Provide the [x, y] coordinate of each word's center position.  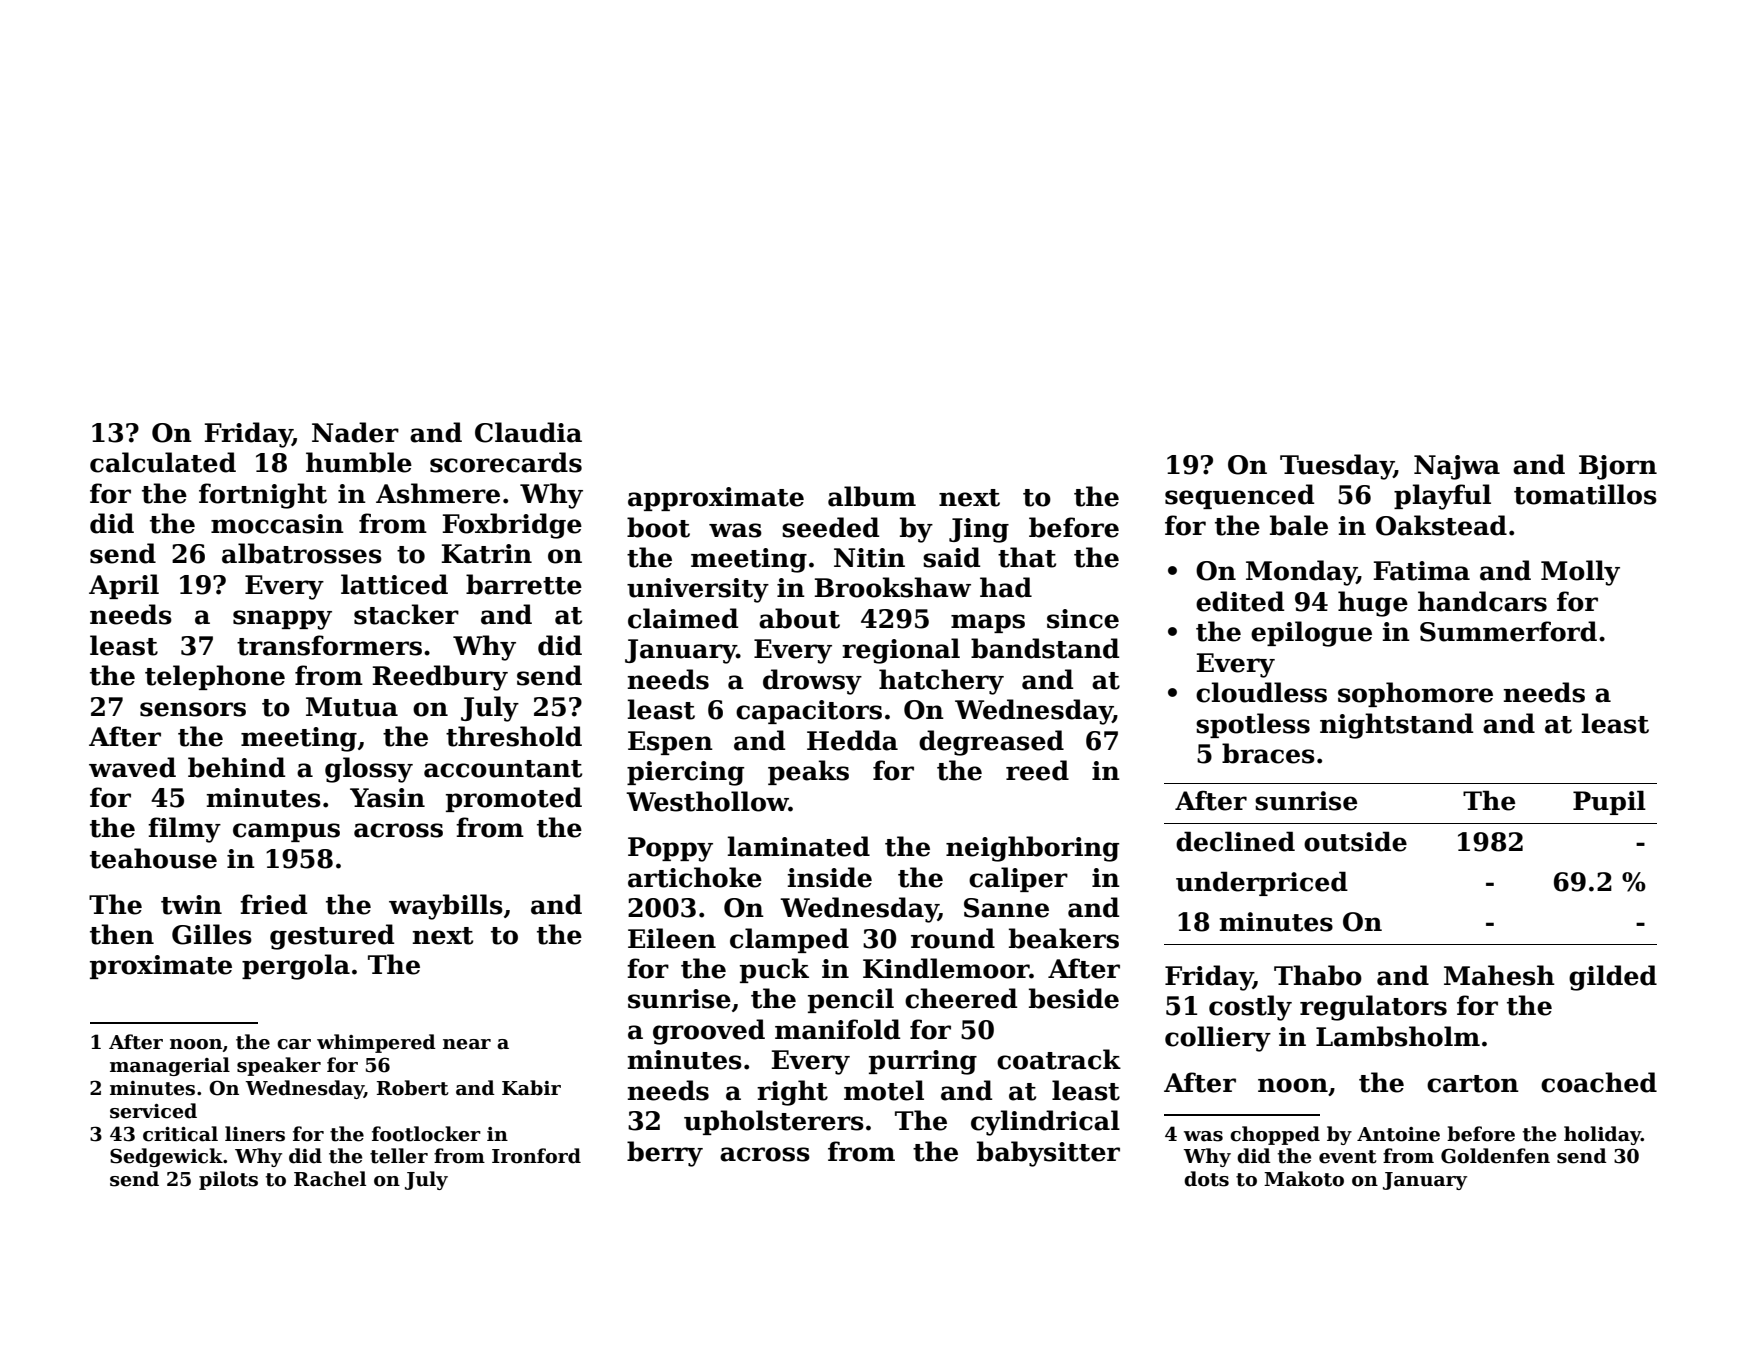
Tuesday [1337, 467]
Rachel [330, 1179]
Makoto [1304, 1179]
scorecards [506, 462]
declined [1235, 841]
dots [1206, 1179]
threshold [514, 736]
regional [901, 651]
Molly [1580, 573]
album [872, 496]
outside [1355, 841]
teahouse [153, 858]
